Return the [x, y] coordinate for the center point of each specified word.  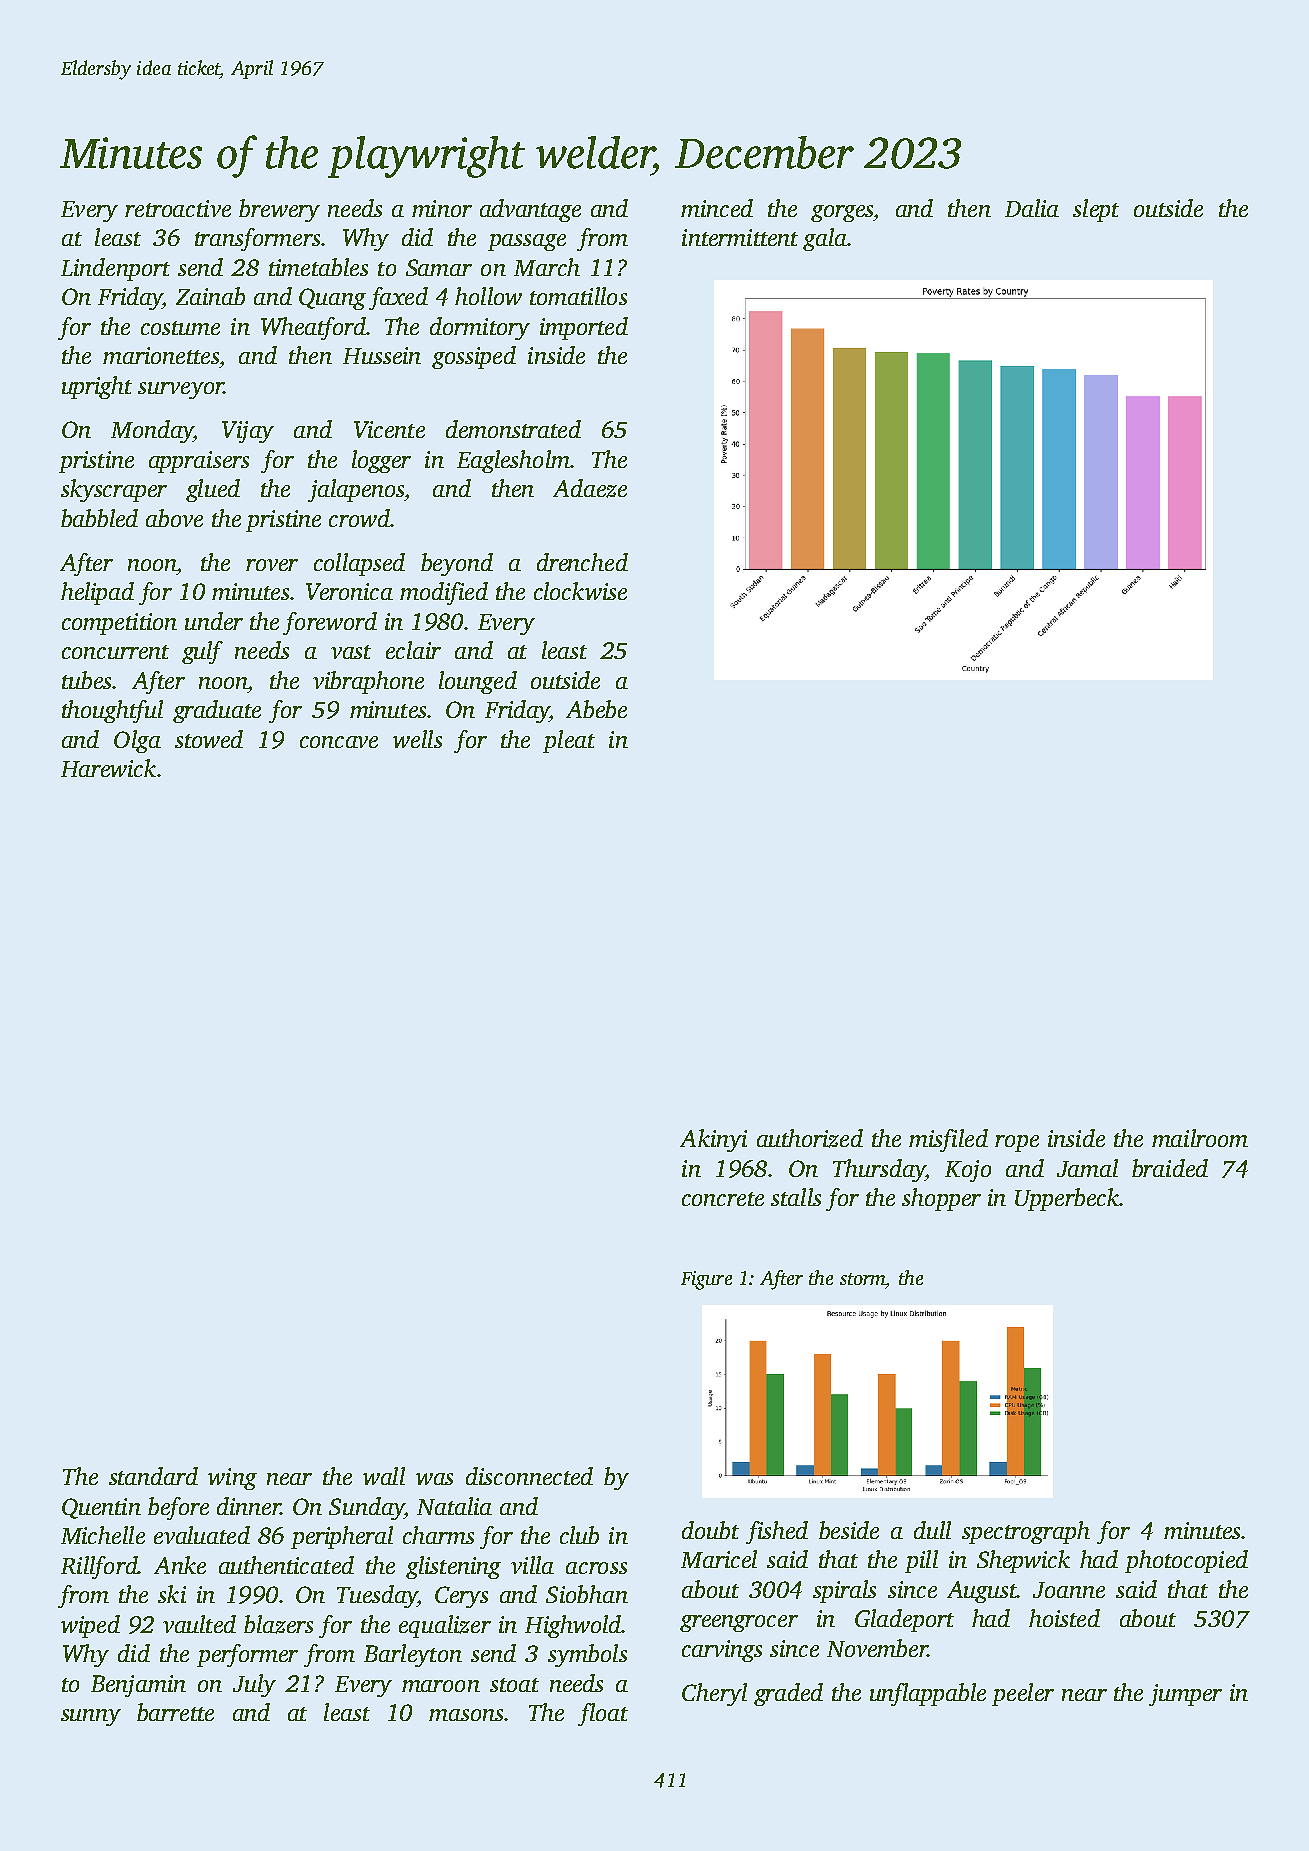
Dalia [1032, 208]
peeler [1023, 1694]
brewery [279, 210]
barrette [175, 1712]
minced [717, 208]
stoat [514, 1685]
